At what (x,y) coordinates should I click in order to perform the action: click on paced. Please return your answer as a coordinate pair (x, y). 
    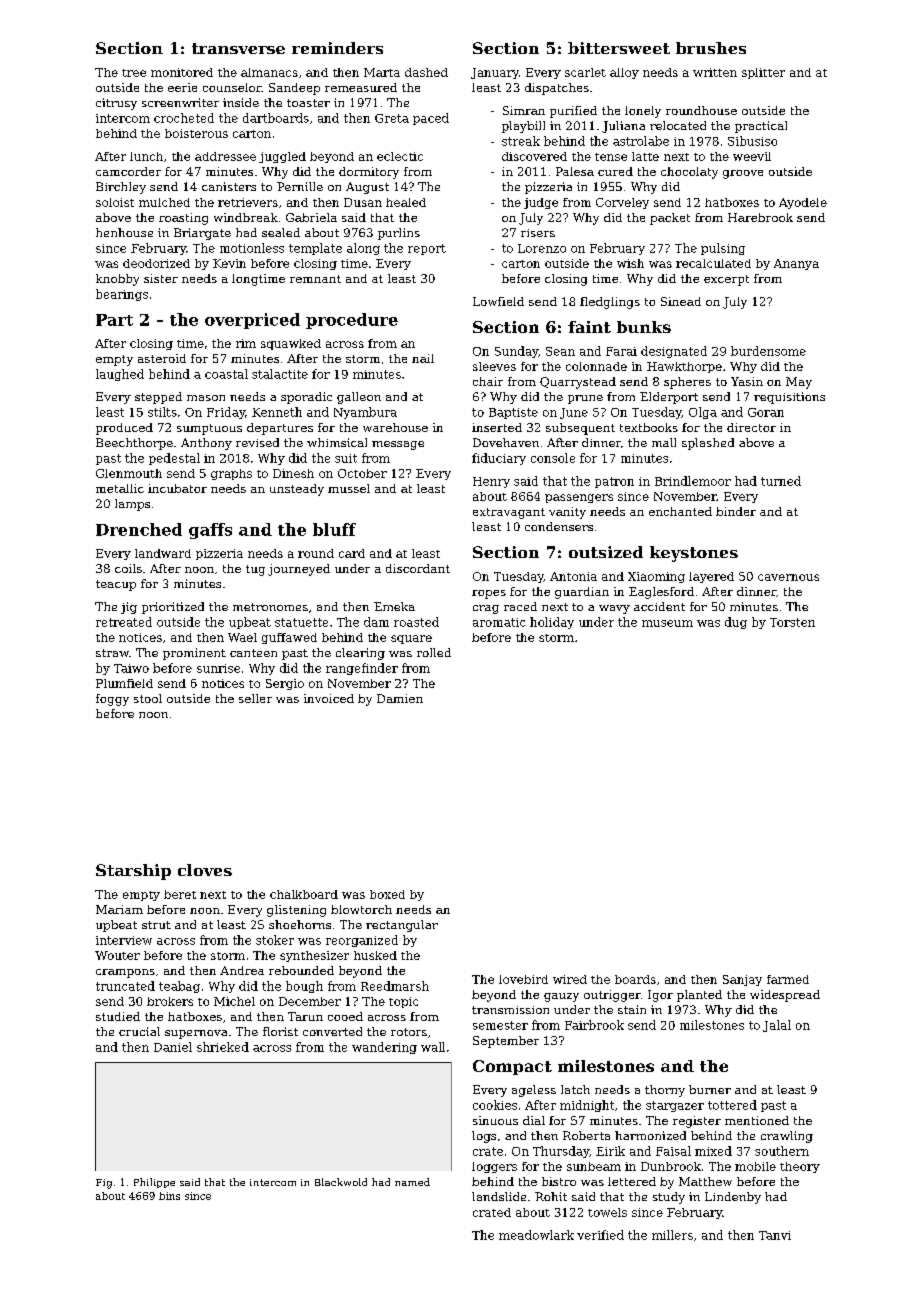
    Looking at the image, I should click on (431, 119).
